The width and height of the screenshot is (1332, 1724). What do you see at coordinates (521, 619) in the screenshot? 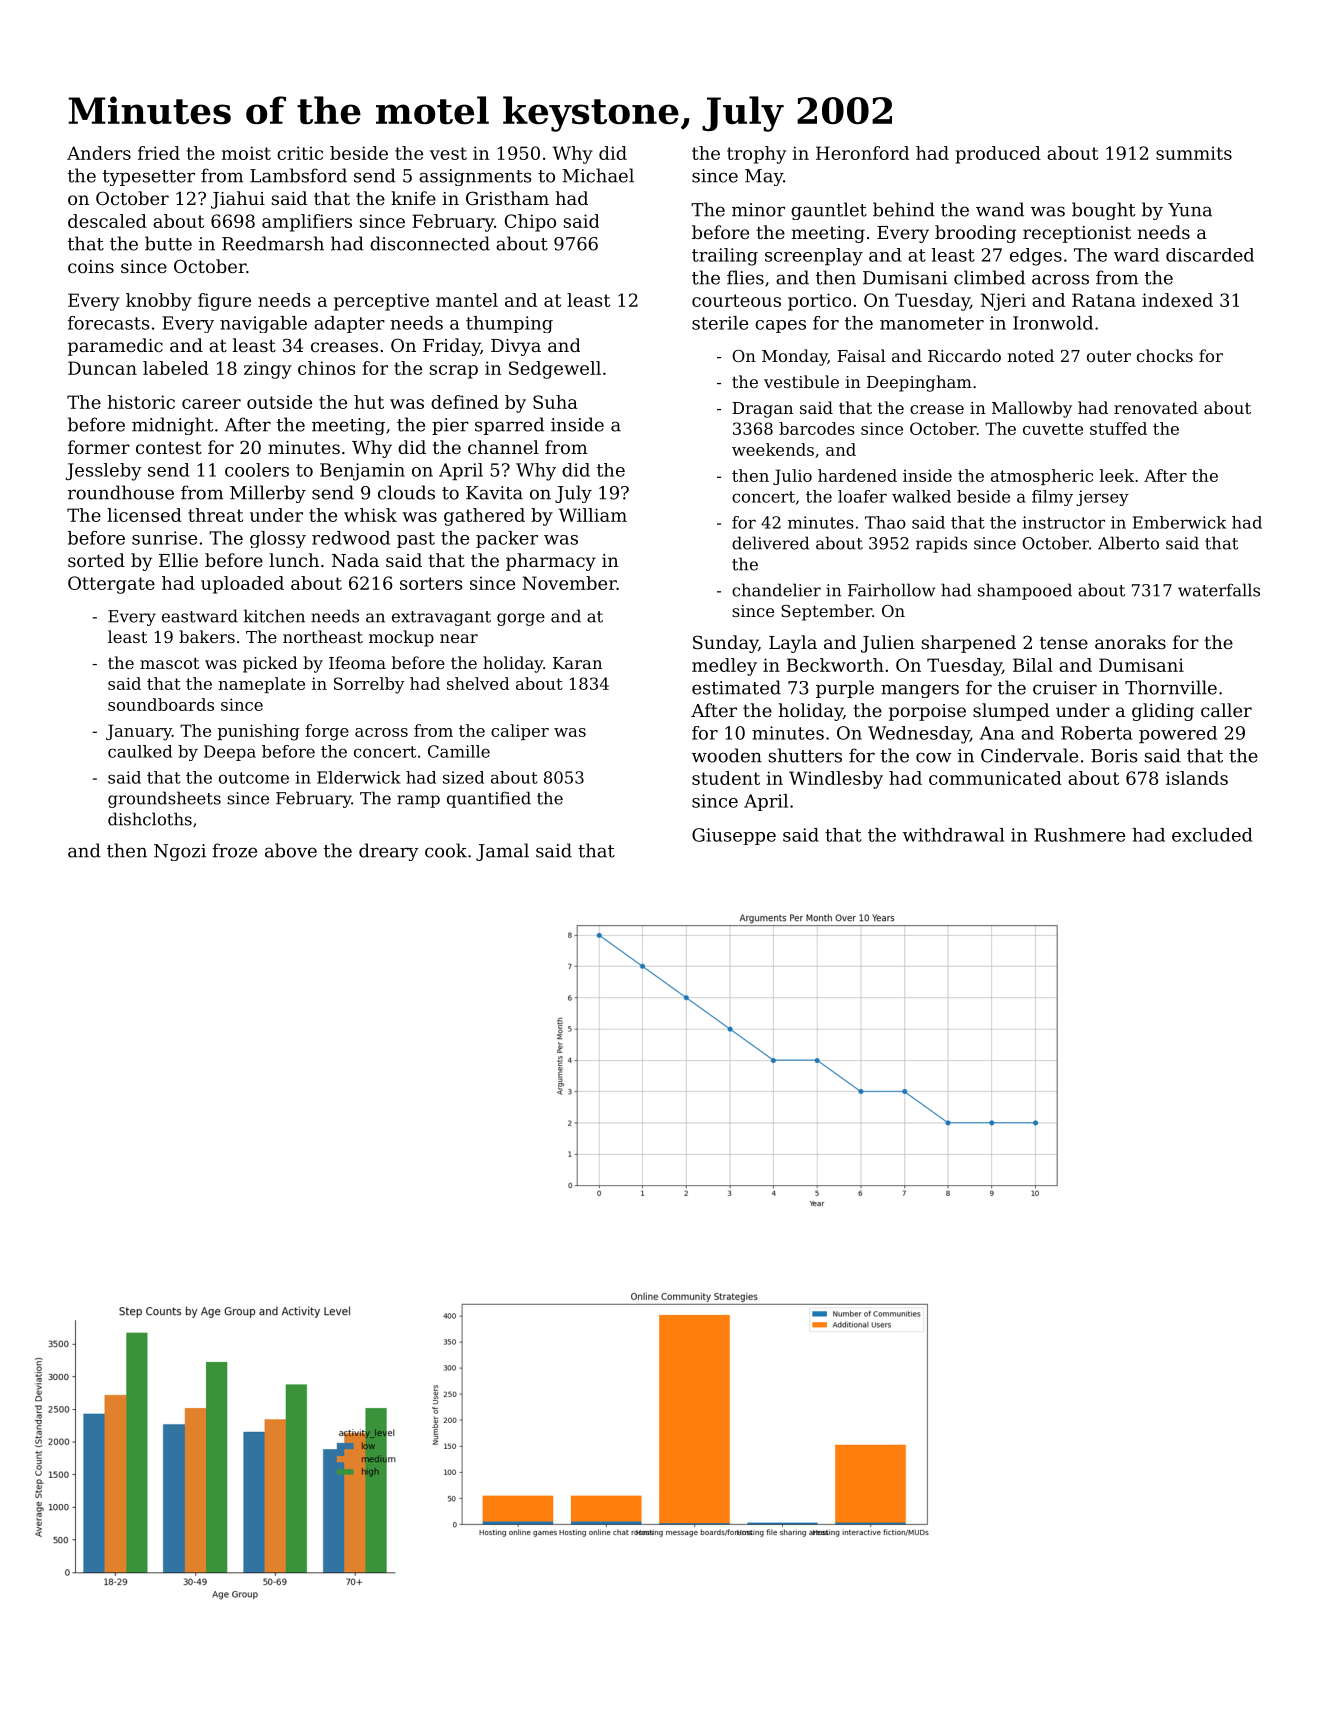
I see `gorge` at bounding box center [521, 619].
